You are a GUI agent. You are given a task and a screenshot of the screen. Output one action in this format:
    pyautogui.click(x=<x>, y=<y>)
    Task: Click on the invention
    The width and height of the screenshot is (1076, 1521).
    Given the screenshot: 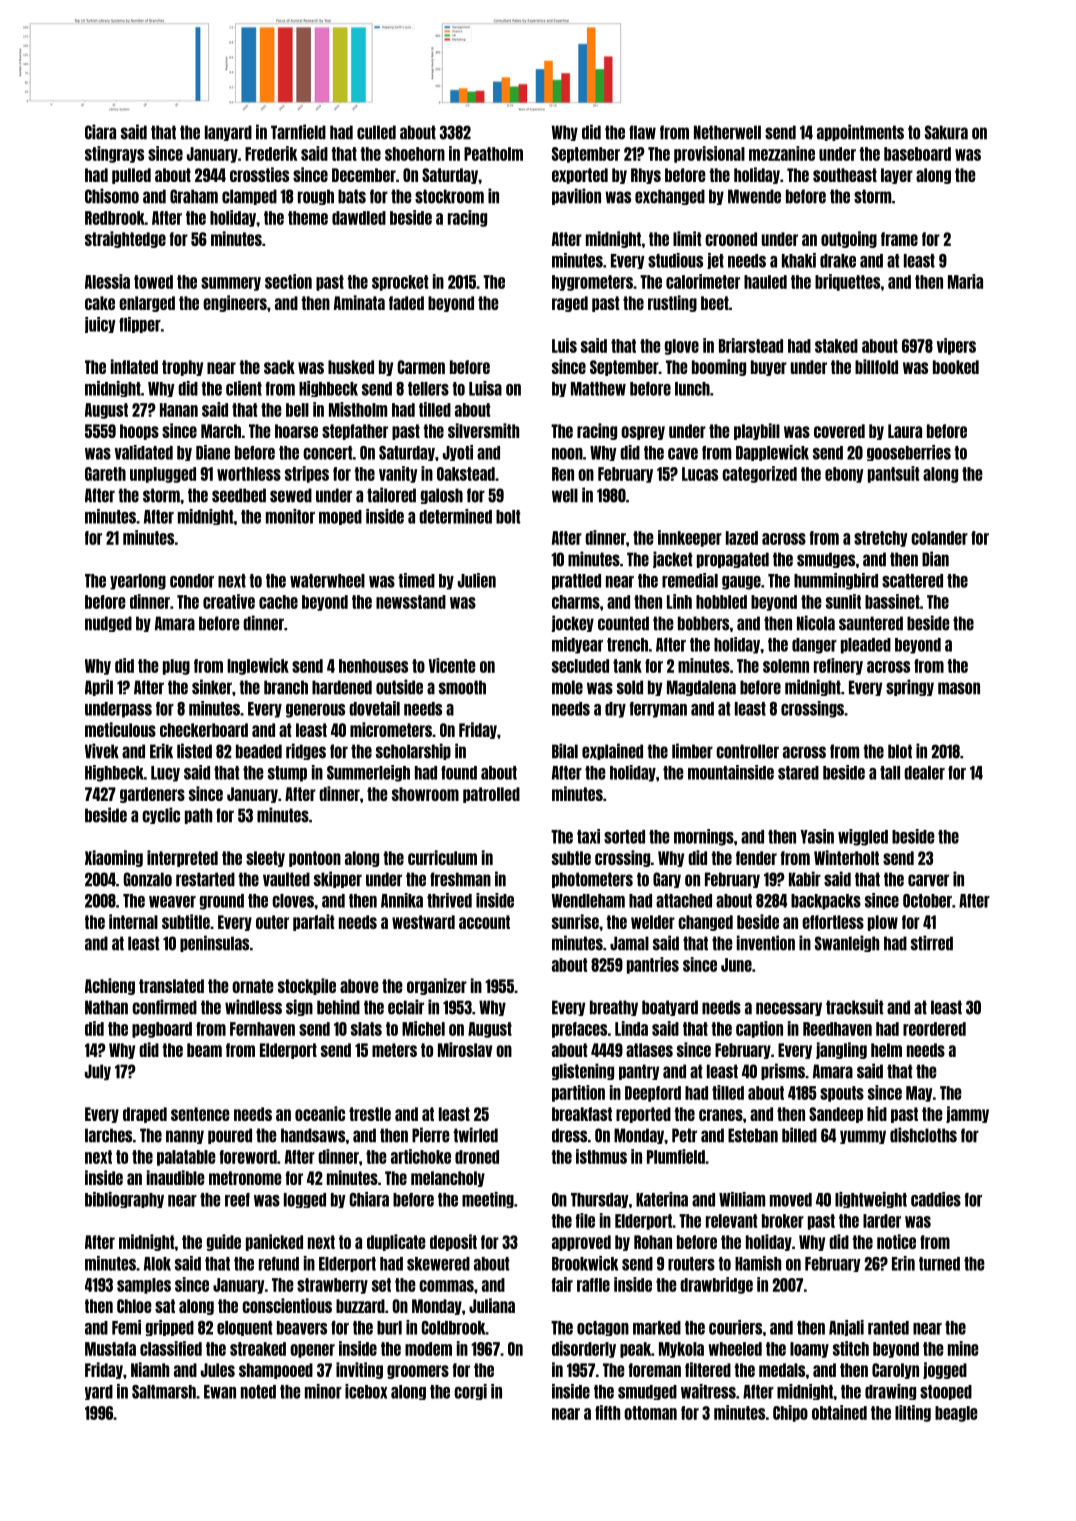 What is the action you would take?
    pyautogui.click(x=766, y=943)
